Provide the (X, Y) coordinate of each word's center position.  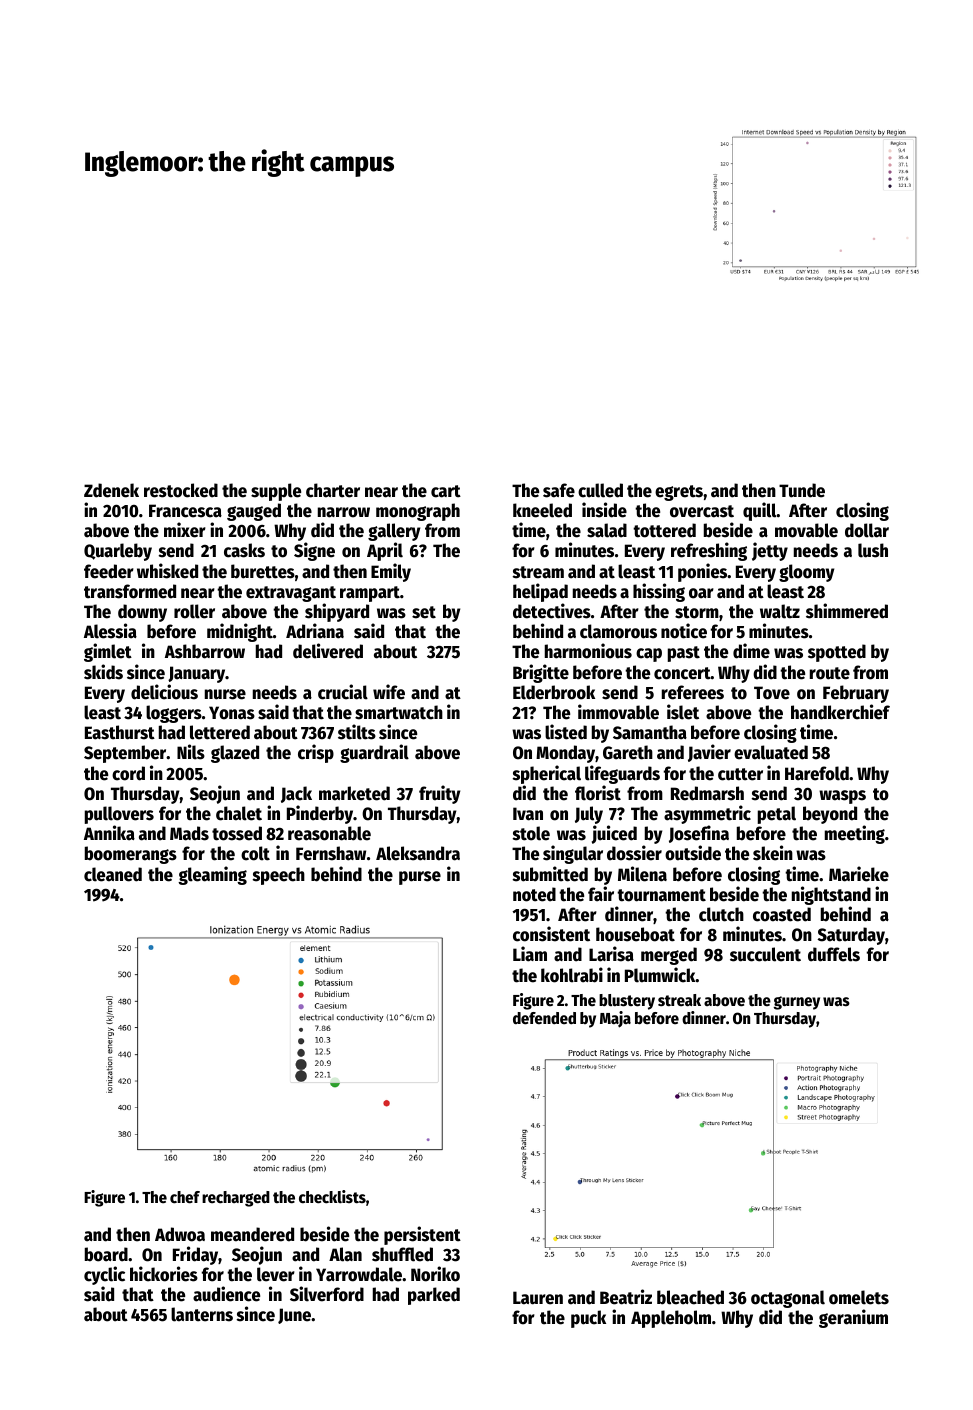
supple (276, 492)
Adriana (315, 631)
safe (559, 490)
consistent (551, 934)
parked (434, 1296)
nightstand (831, 895)
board (106, 1254)
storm (697, 612)
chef (185, 1197)
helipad (540, 592)
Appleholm (671, 1319)
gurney (797, 1003)
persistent (422, 1235)
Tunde (802, 490)
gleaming (212, 875)
